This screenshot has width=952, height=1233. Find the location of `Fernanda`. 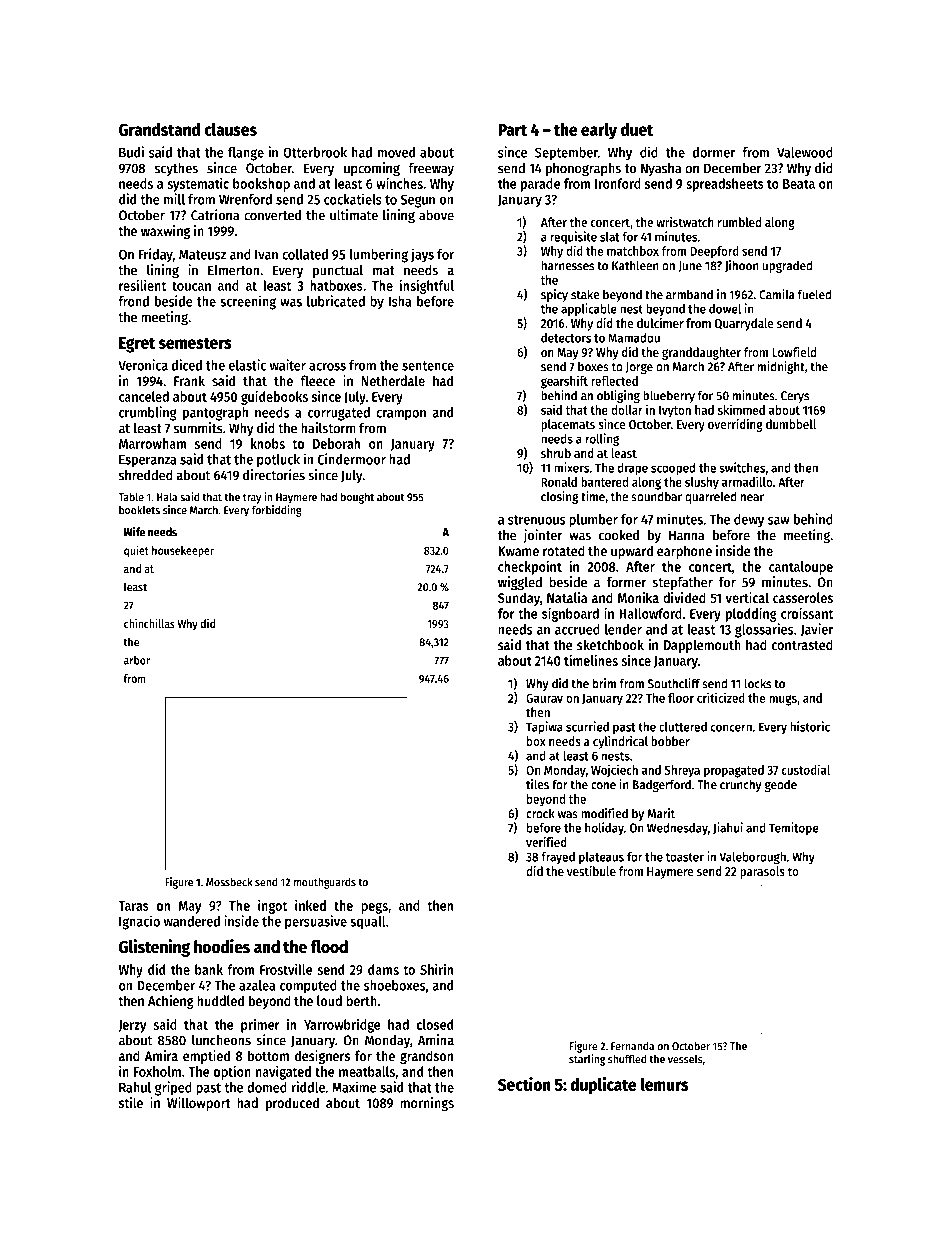

Fernanda is located at coordinates (632, 1046).
